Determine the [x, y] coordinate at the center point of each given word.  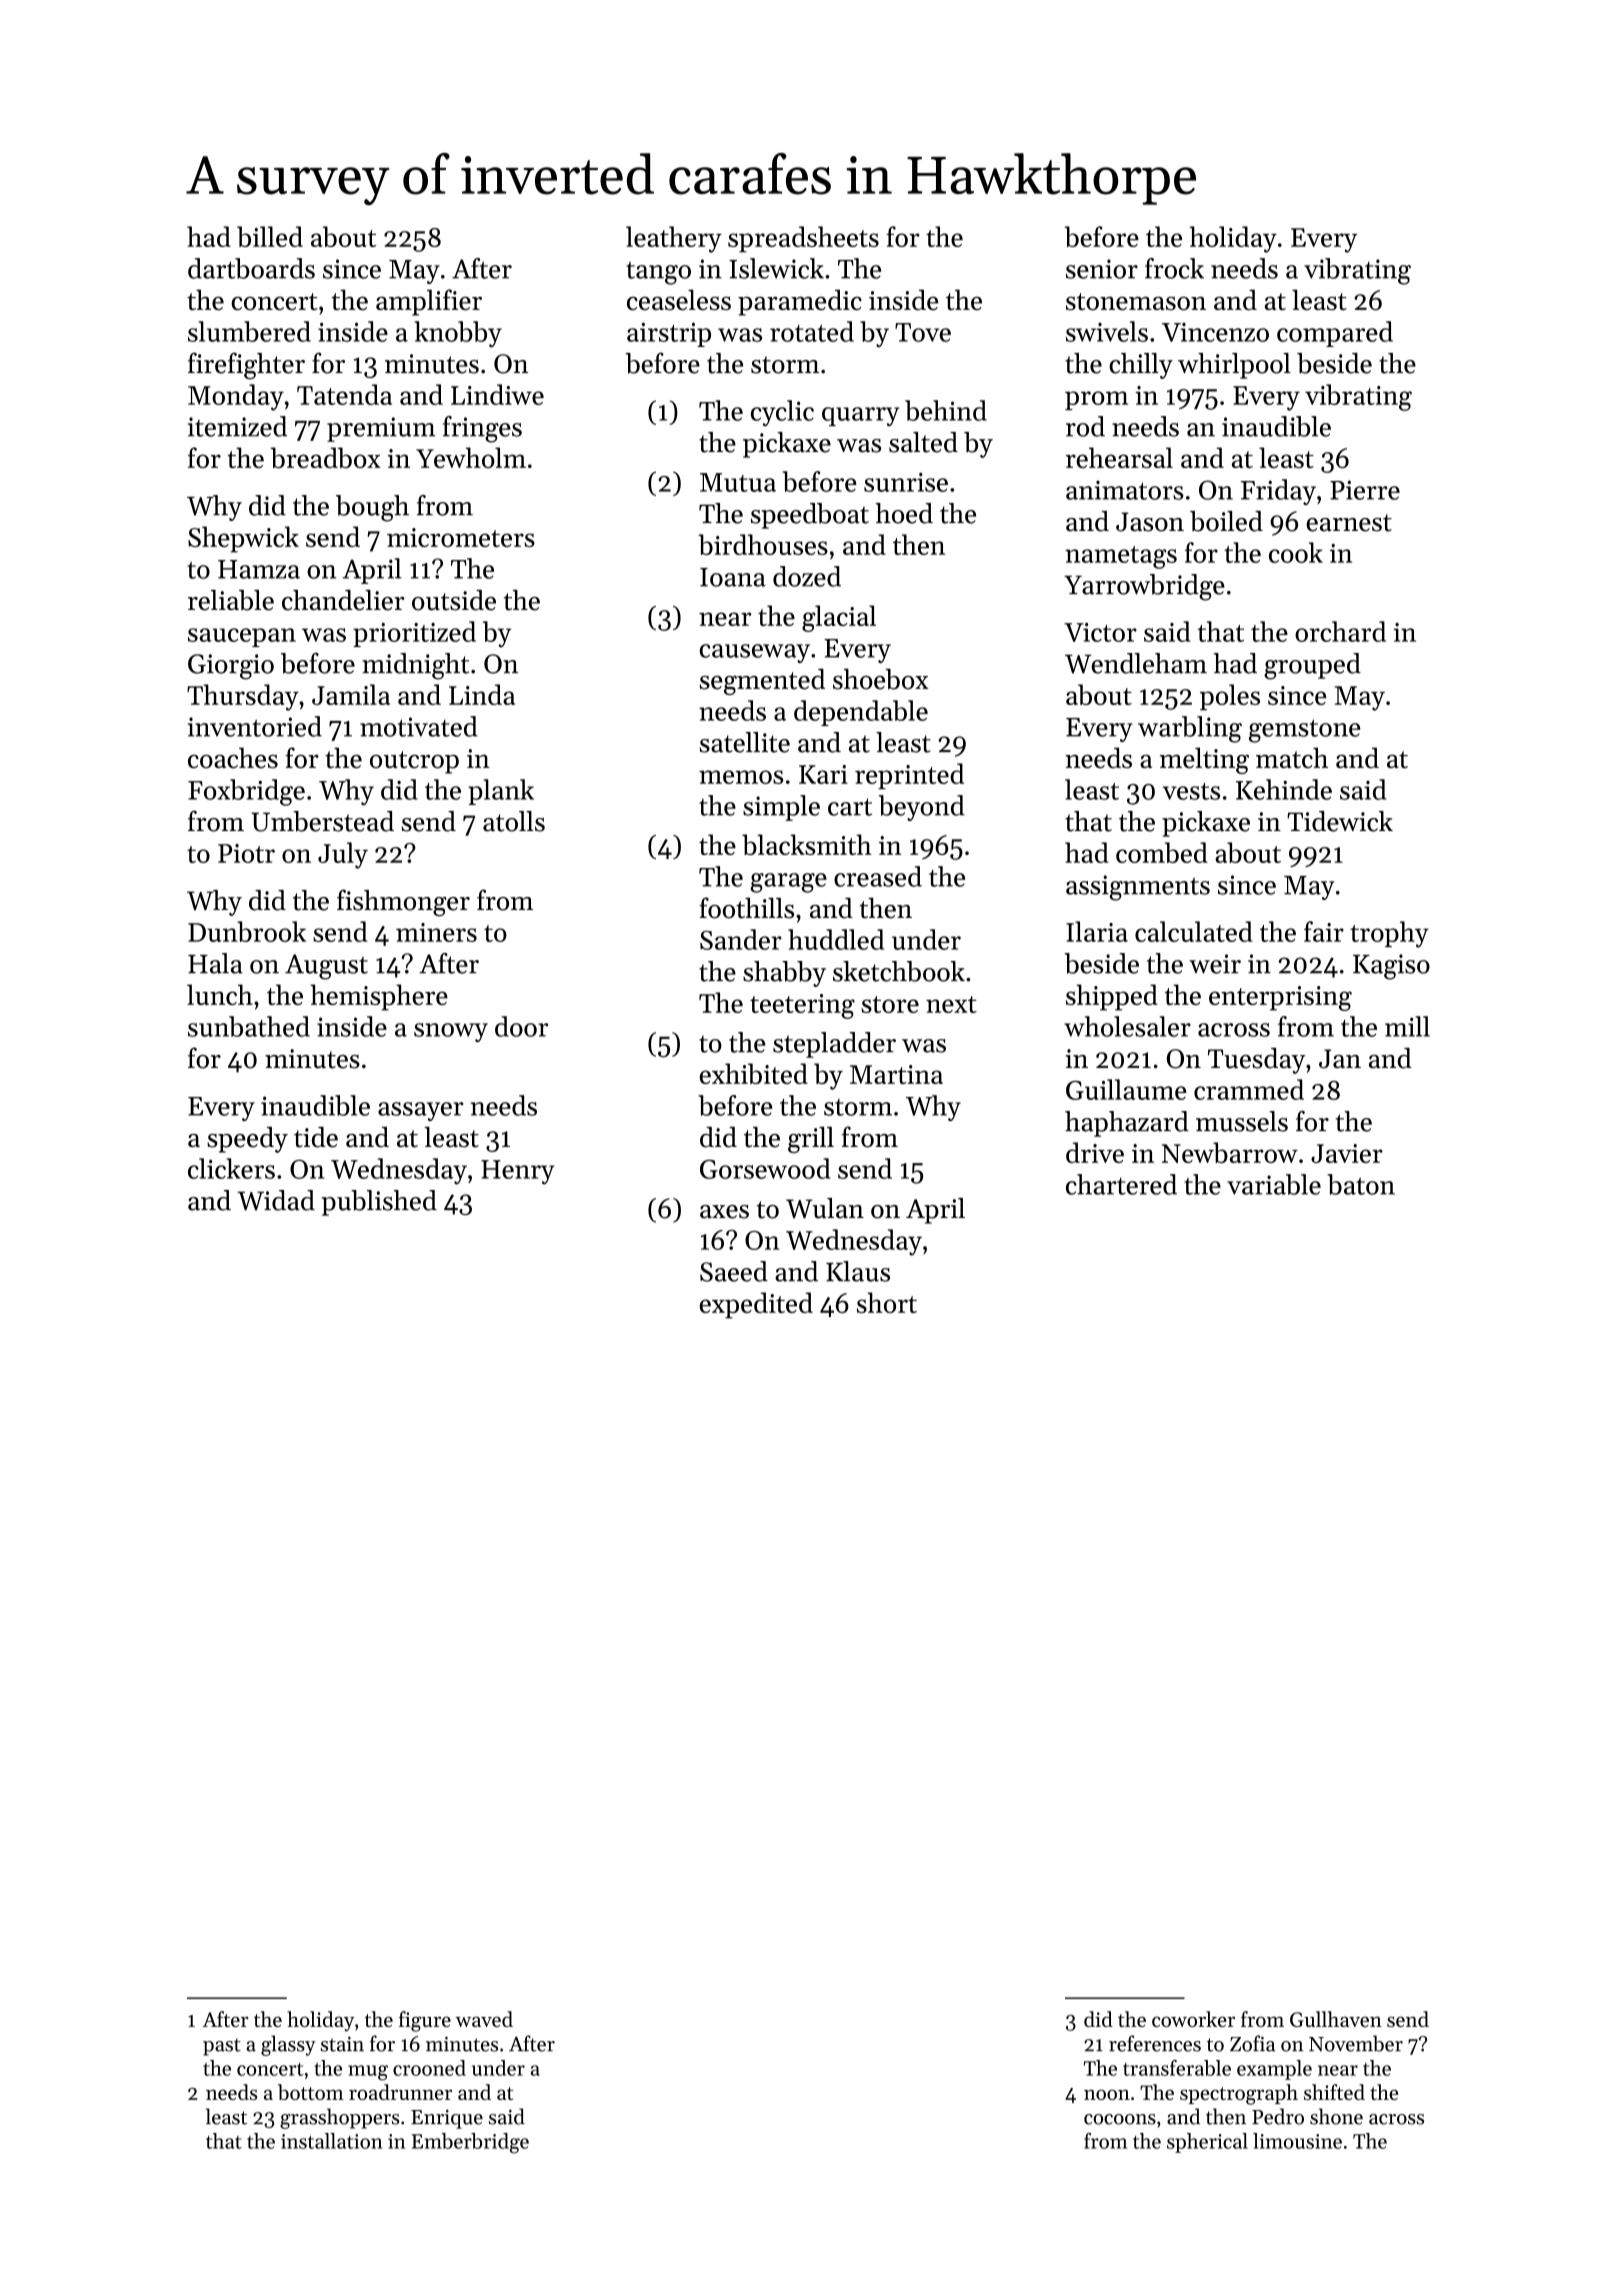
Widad [276, 1200]
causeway [755, 653]
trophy [1389, 934]
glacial [839, 618]
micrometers [461, 537]
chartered [1121, 1184]
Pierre [1365, 490]
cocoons [1120, 2119]
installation [332, 2141]
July [343, 855]
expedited [756, 1305]
